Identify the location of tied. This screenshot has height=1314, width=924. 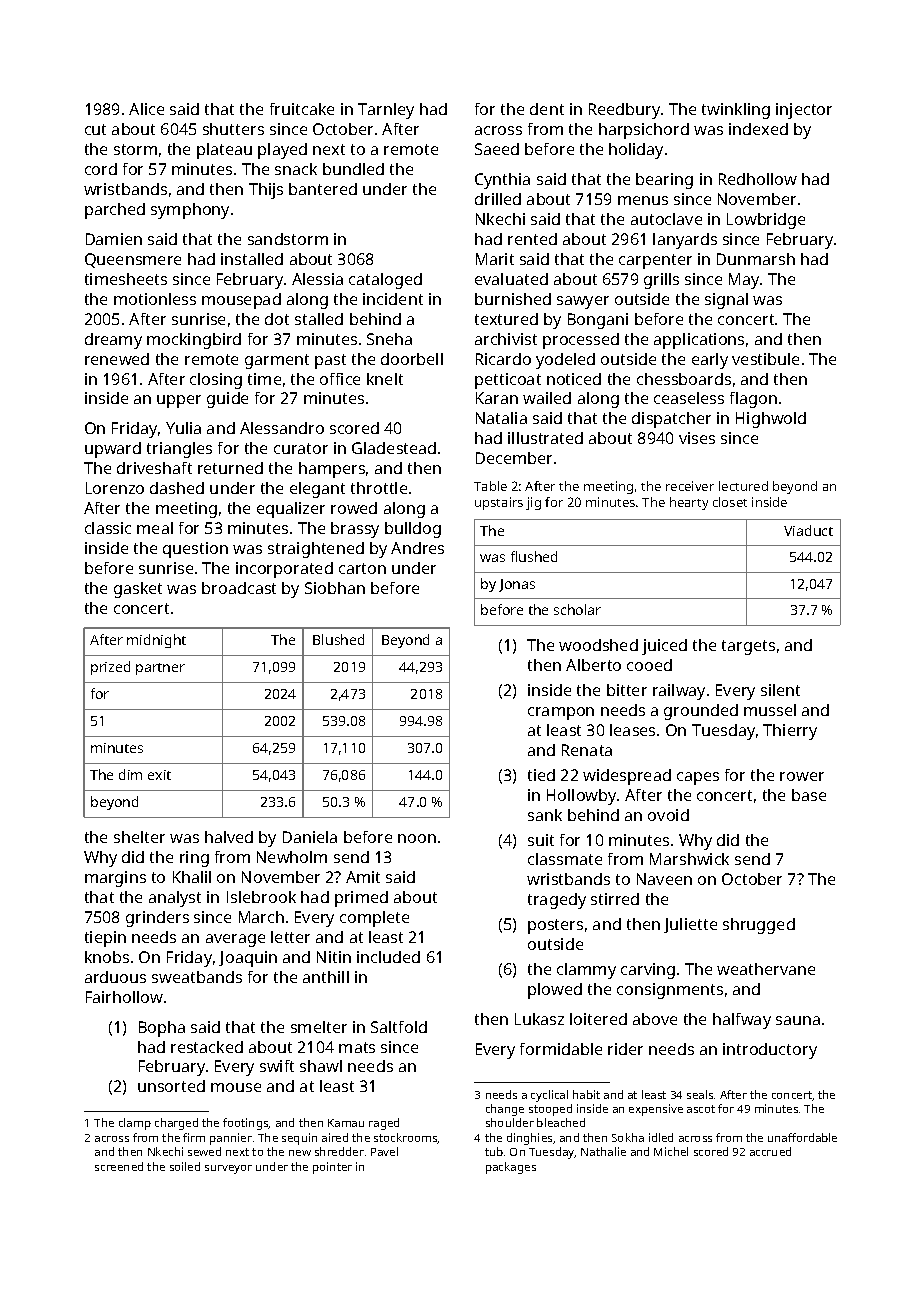
(541, 775).
